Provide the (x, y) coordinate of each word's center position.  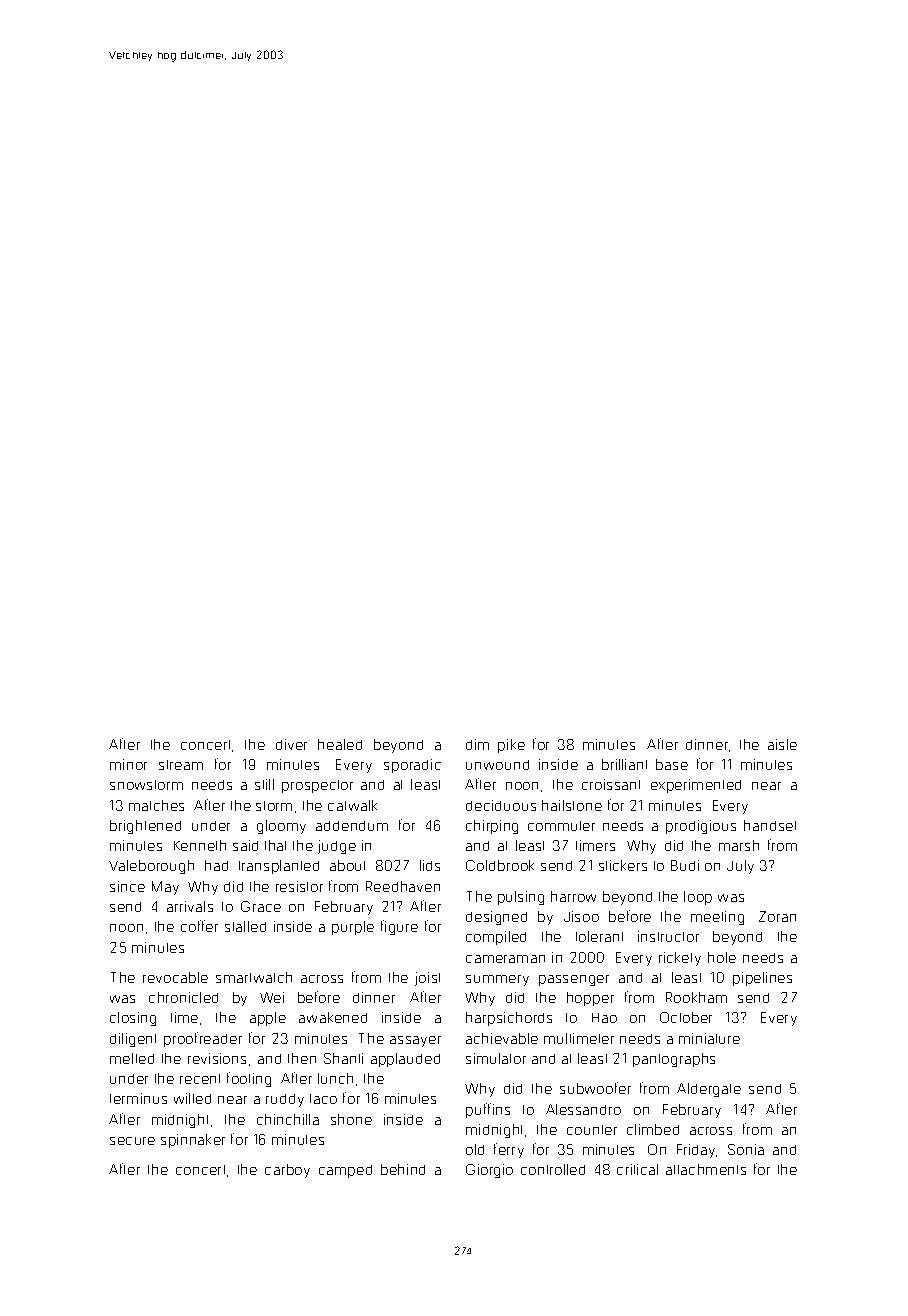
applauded (405, 1060)
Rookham (696, 997)
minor (128, 764)
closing (133, 1019)
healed (340, 744)
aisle (782, 744)
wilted (192, 1098)
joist (427, 979)
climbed (653, 1129)
